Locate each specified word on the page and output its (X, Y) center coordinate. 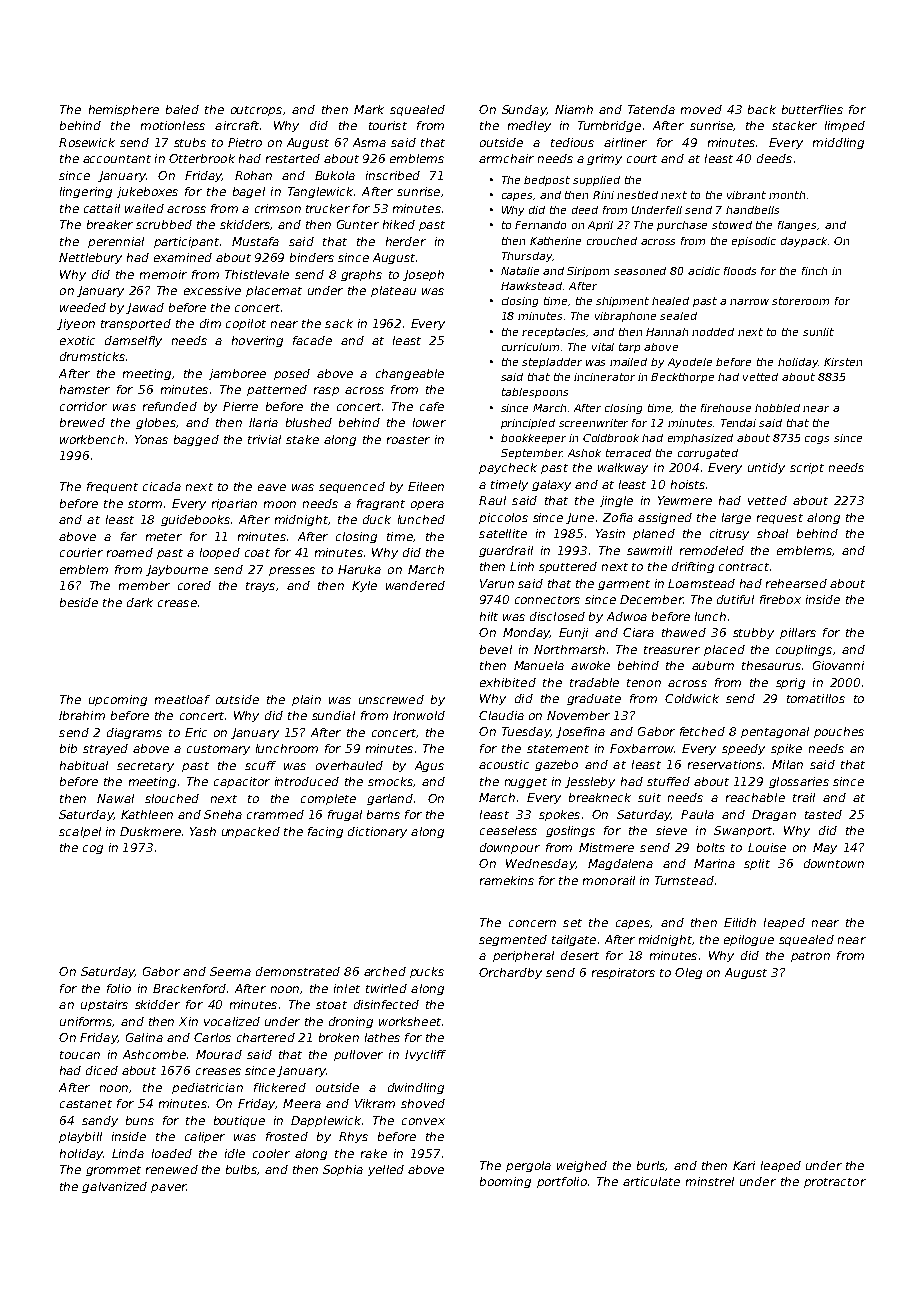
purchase (682, 226)
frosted (287, 1136)
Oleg (688, 973)
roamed (130, 552)
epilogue (749, 940)
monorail (609, 880)
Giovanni (838, 665)
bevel (496, 649)
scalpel (80, 832)
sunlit (818, 332)
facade (312, 340)
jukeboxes (147, 192)
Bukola (335, 175)
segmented (513, 940)
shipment (622, 302)
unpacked (251, 832)
